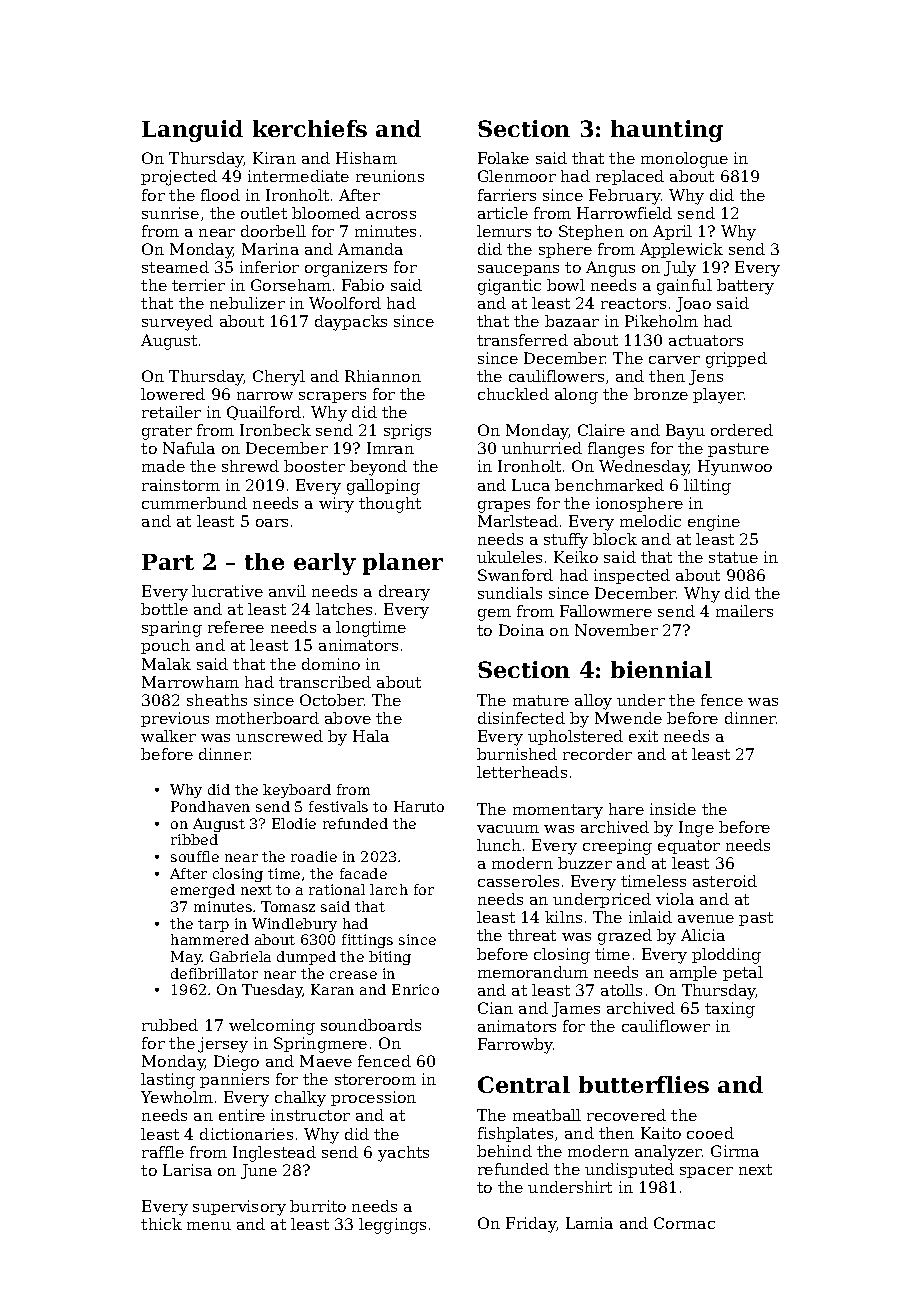 The height and width of the image is (1314, 924). What do you see at coordinates (743, 973) in the image?
I see `petal` at bounding box center [743, 973].
